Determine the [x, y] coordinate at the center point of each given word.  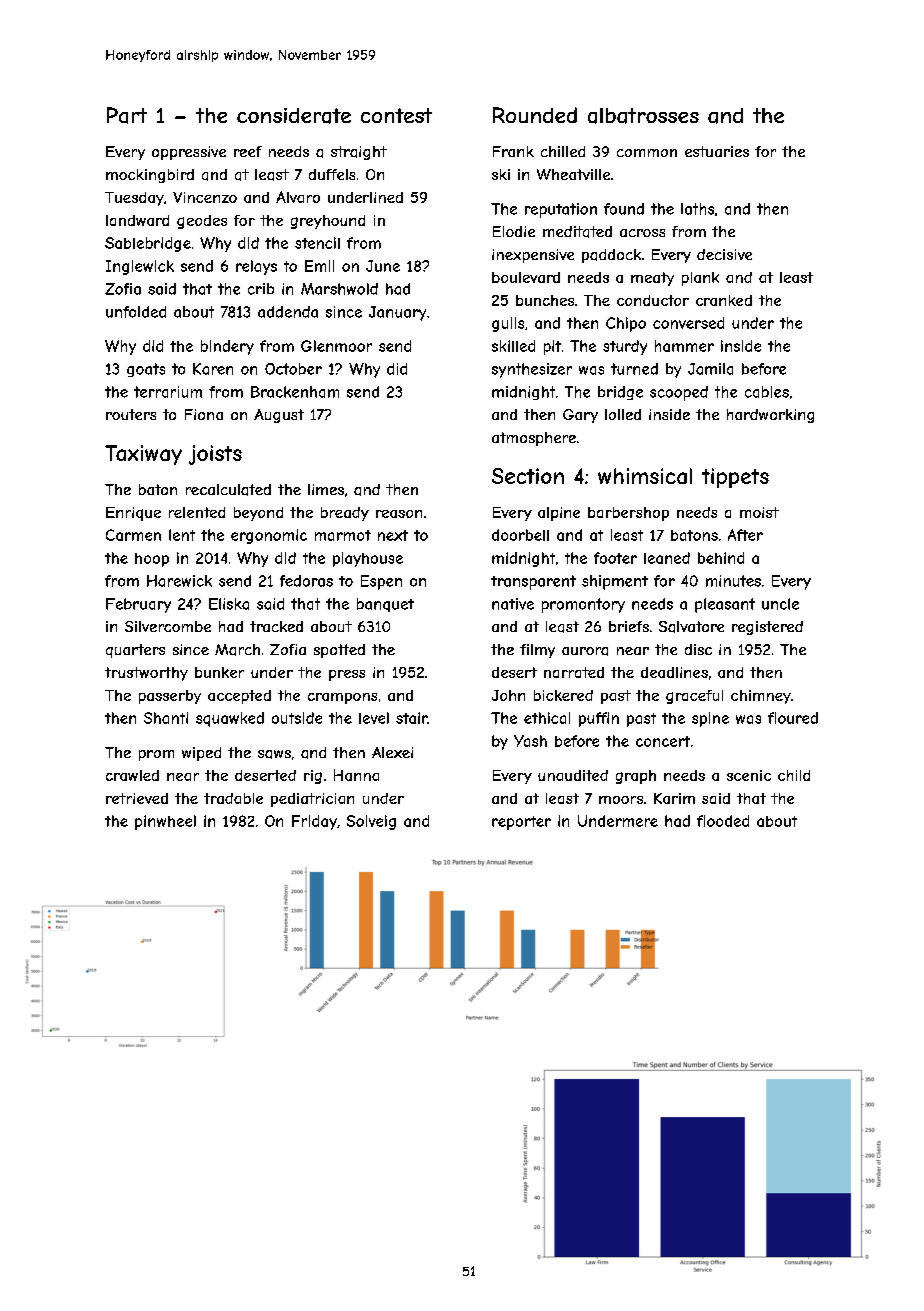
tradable [233, 798]
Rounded [535, 115]
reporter [521, 823]
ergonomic [269, 536]
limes [326, 489]
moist [759, 512]
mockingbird [150, 176]
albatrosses [643, 116]
